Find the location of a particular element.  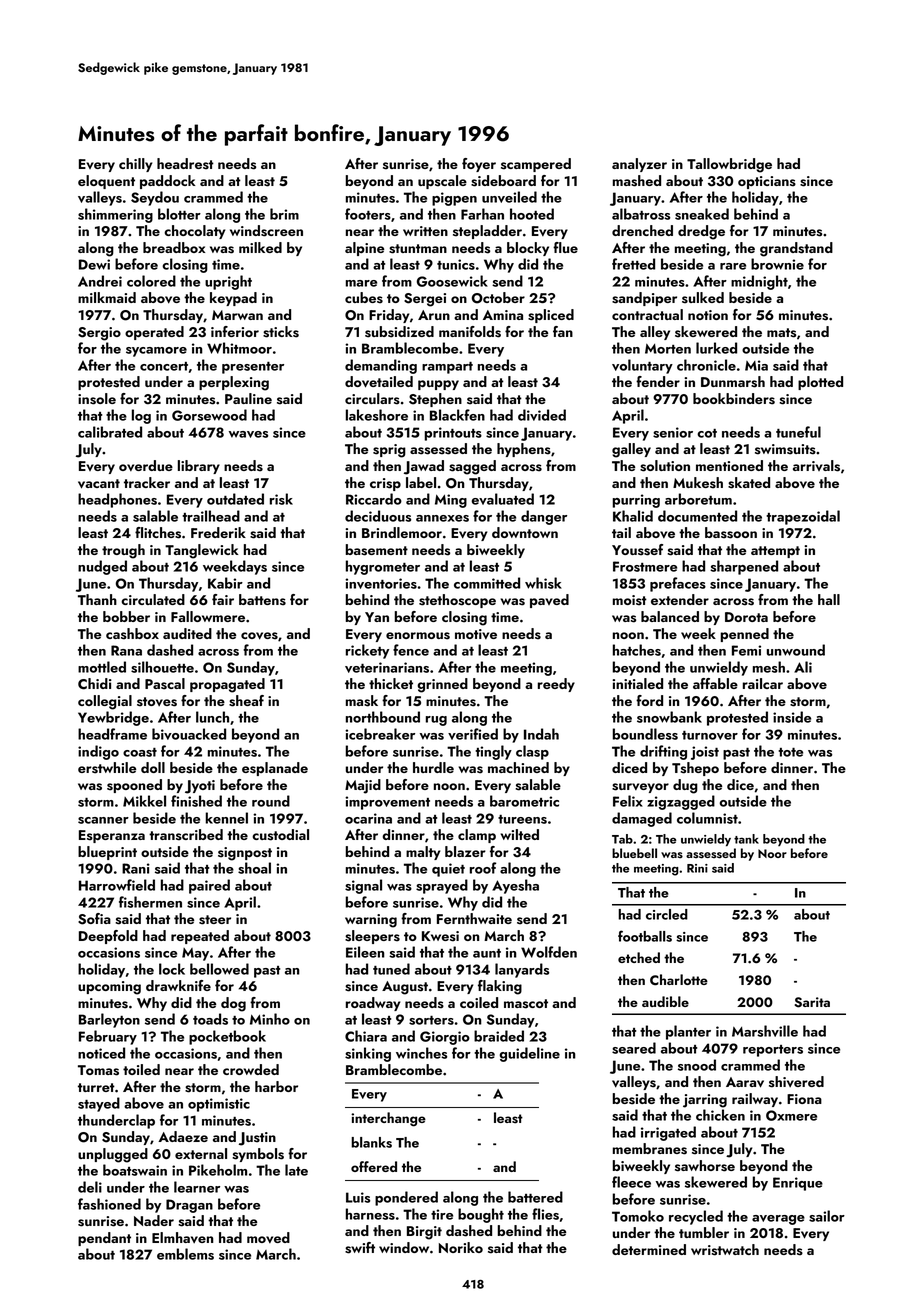

emblems is located at coordinates (185, 1254).
